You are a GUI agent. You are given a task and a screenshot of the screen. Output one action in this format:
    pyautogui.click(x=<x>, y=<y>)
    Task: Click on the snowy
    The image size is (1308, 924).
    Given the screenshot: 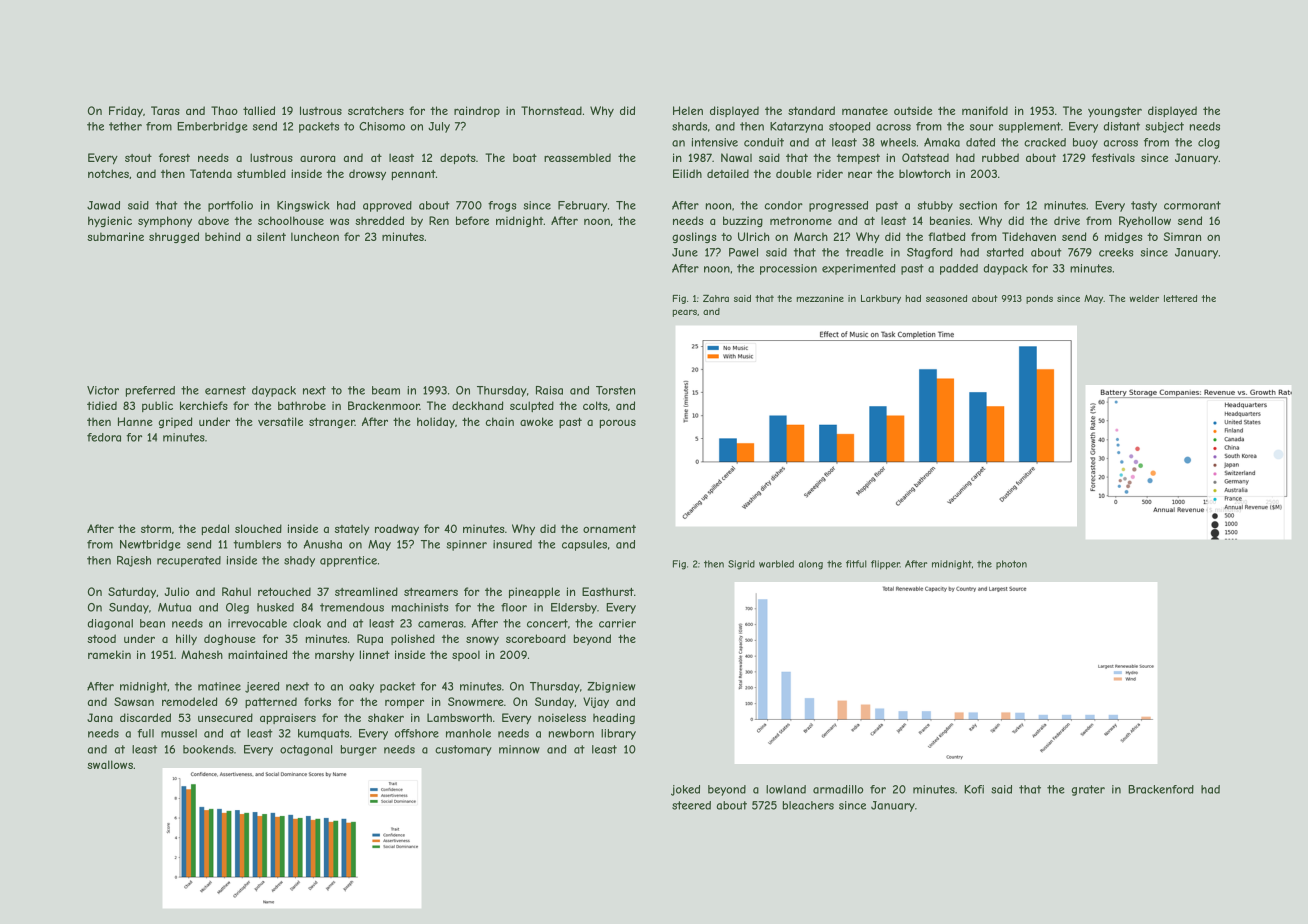 What is the action you would take?
    pyautogui.click(x=482, y=640)
